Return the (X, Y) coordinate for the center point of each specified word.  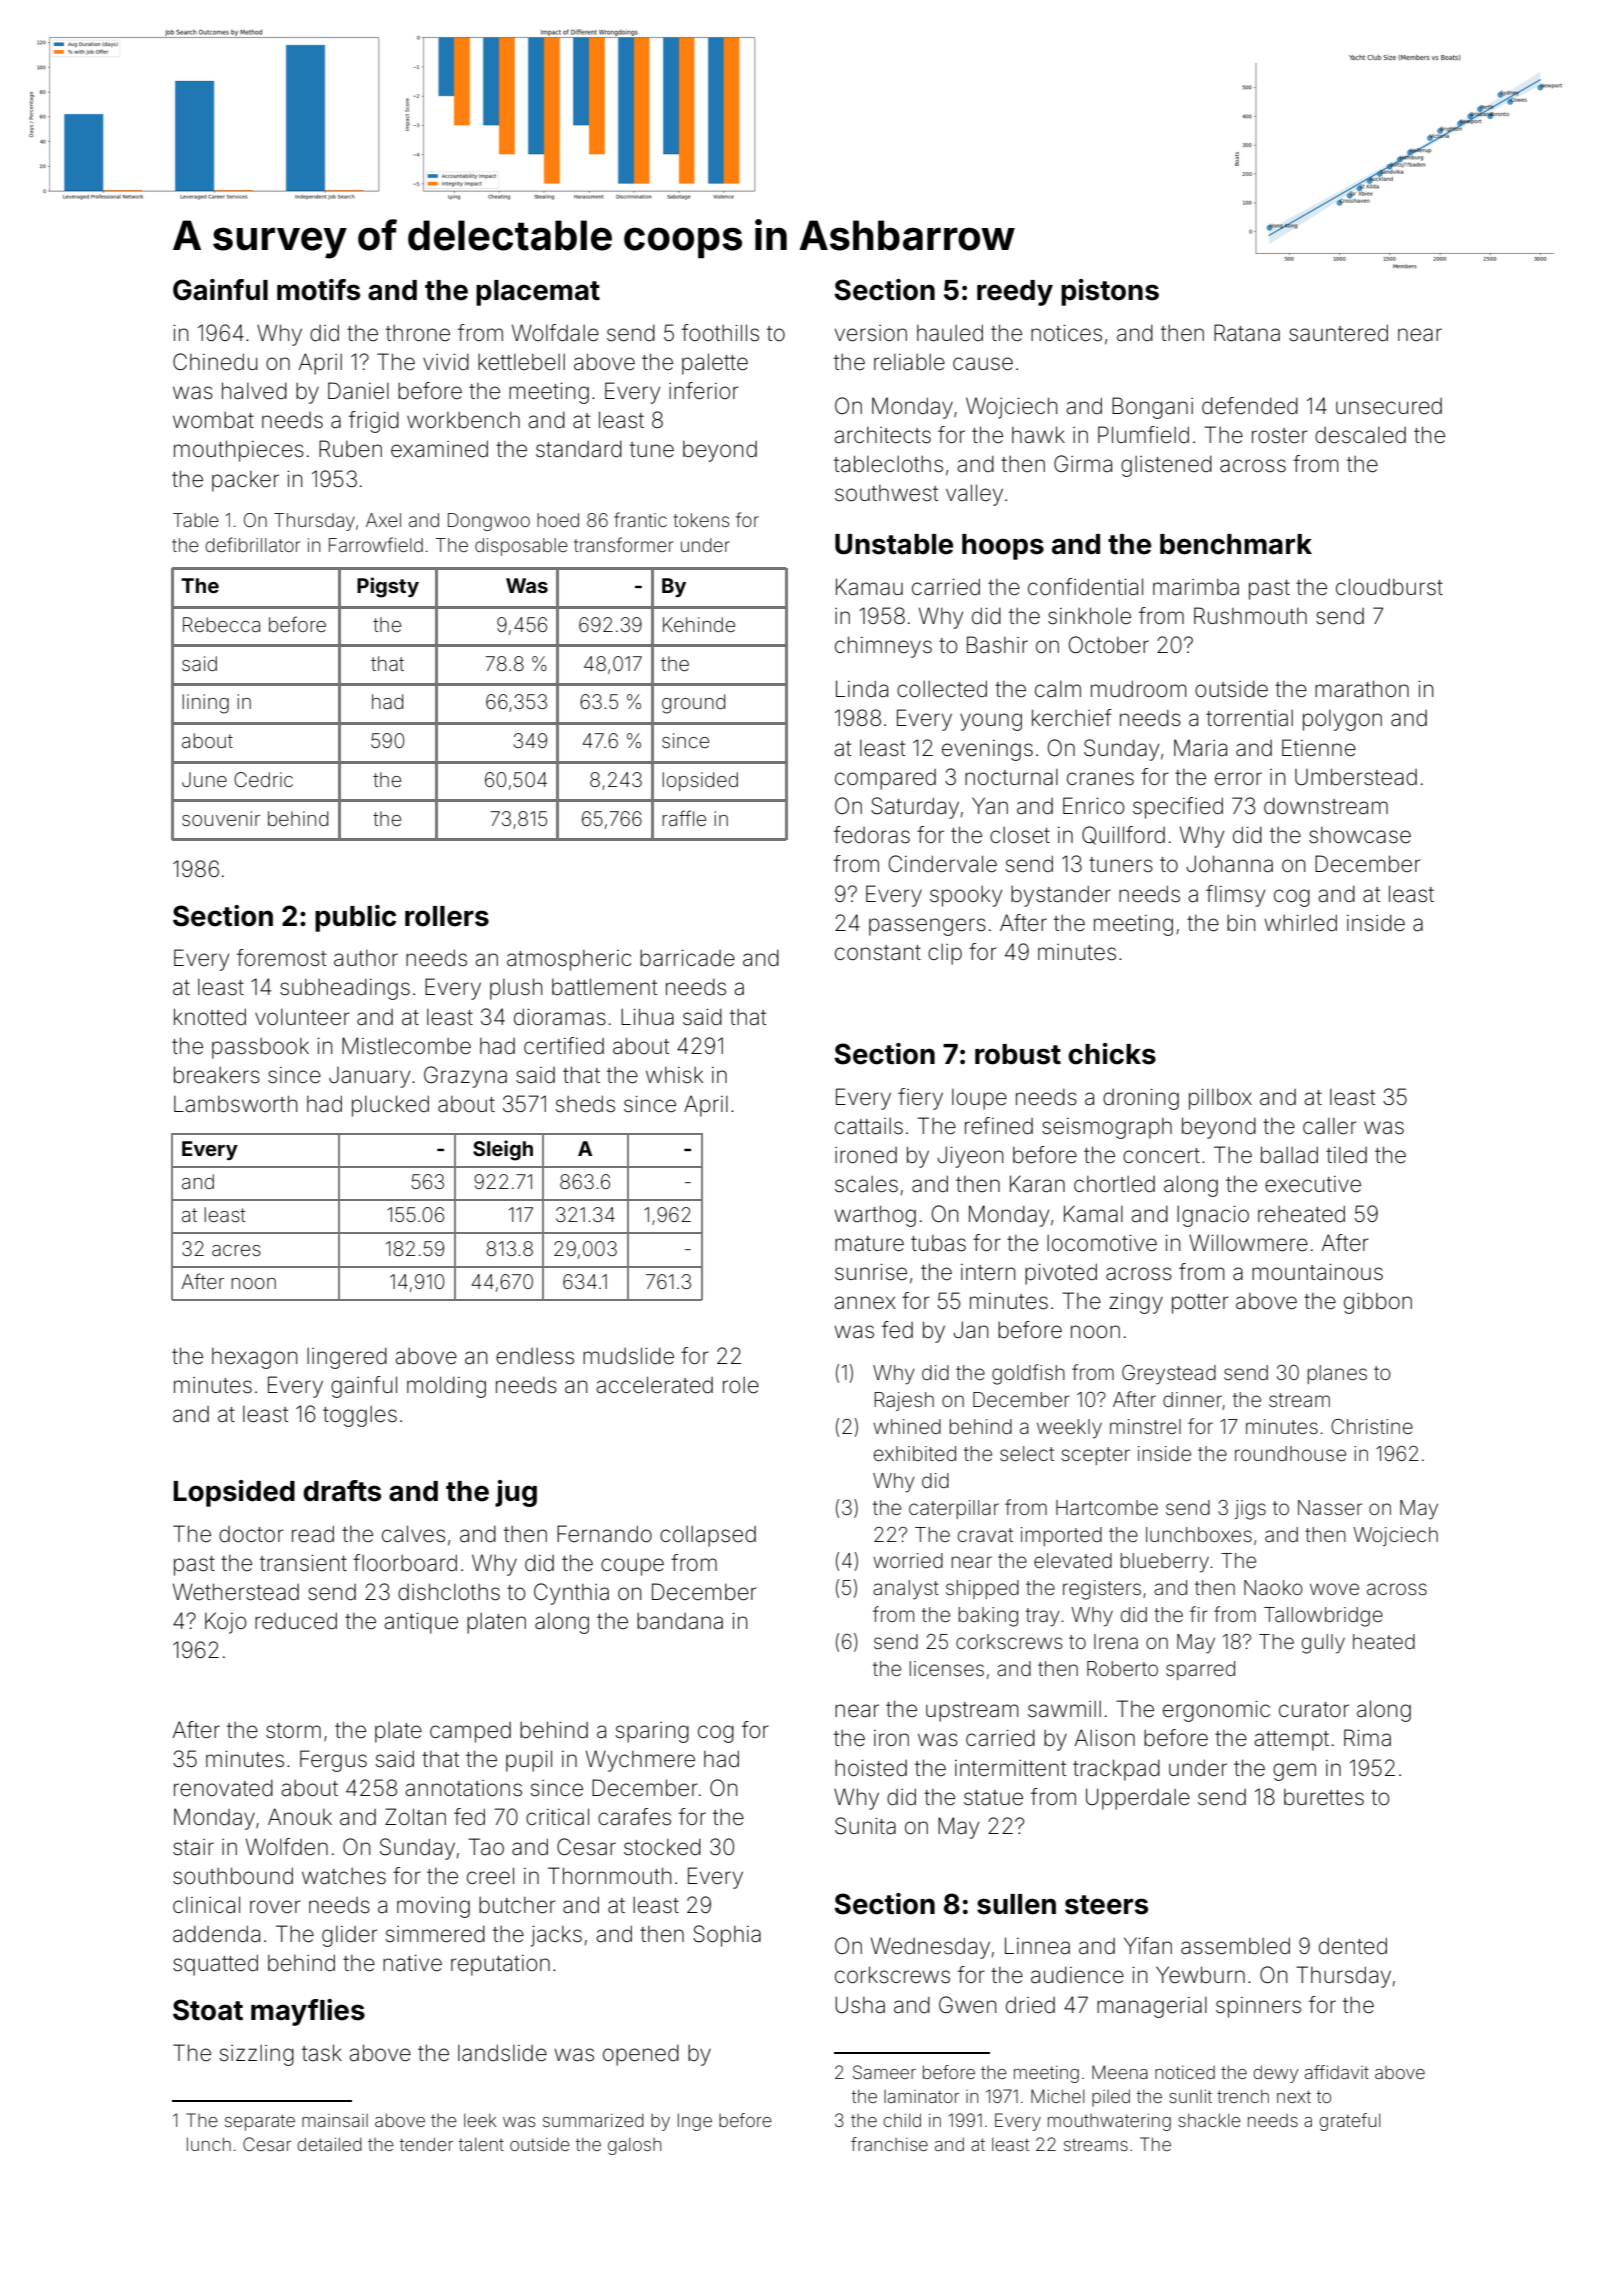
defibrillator (252, 544)
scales (866, 1184)
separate (260, 2122)
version (871, 333)
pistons (1110, 292)
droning (1141, 1099)
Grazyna (465, 1077)
